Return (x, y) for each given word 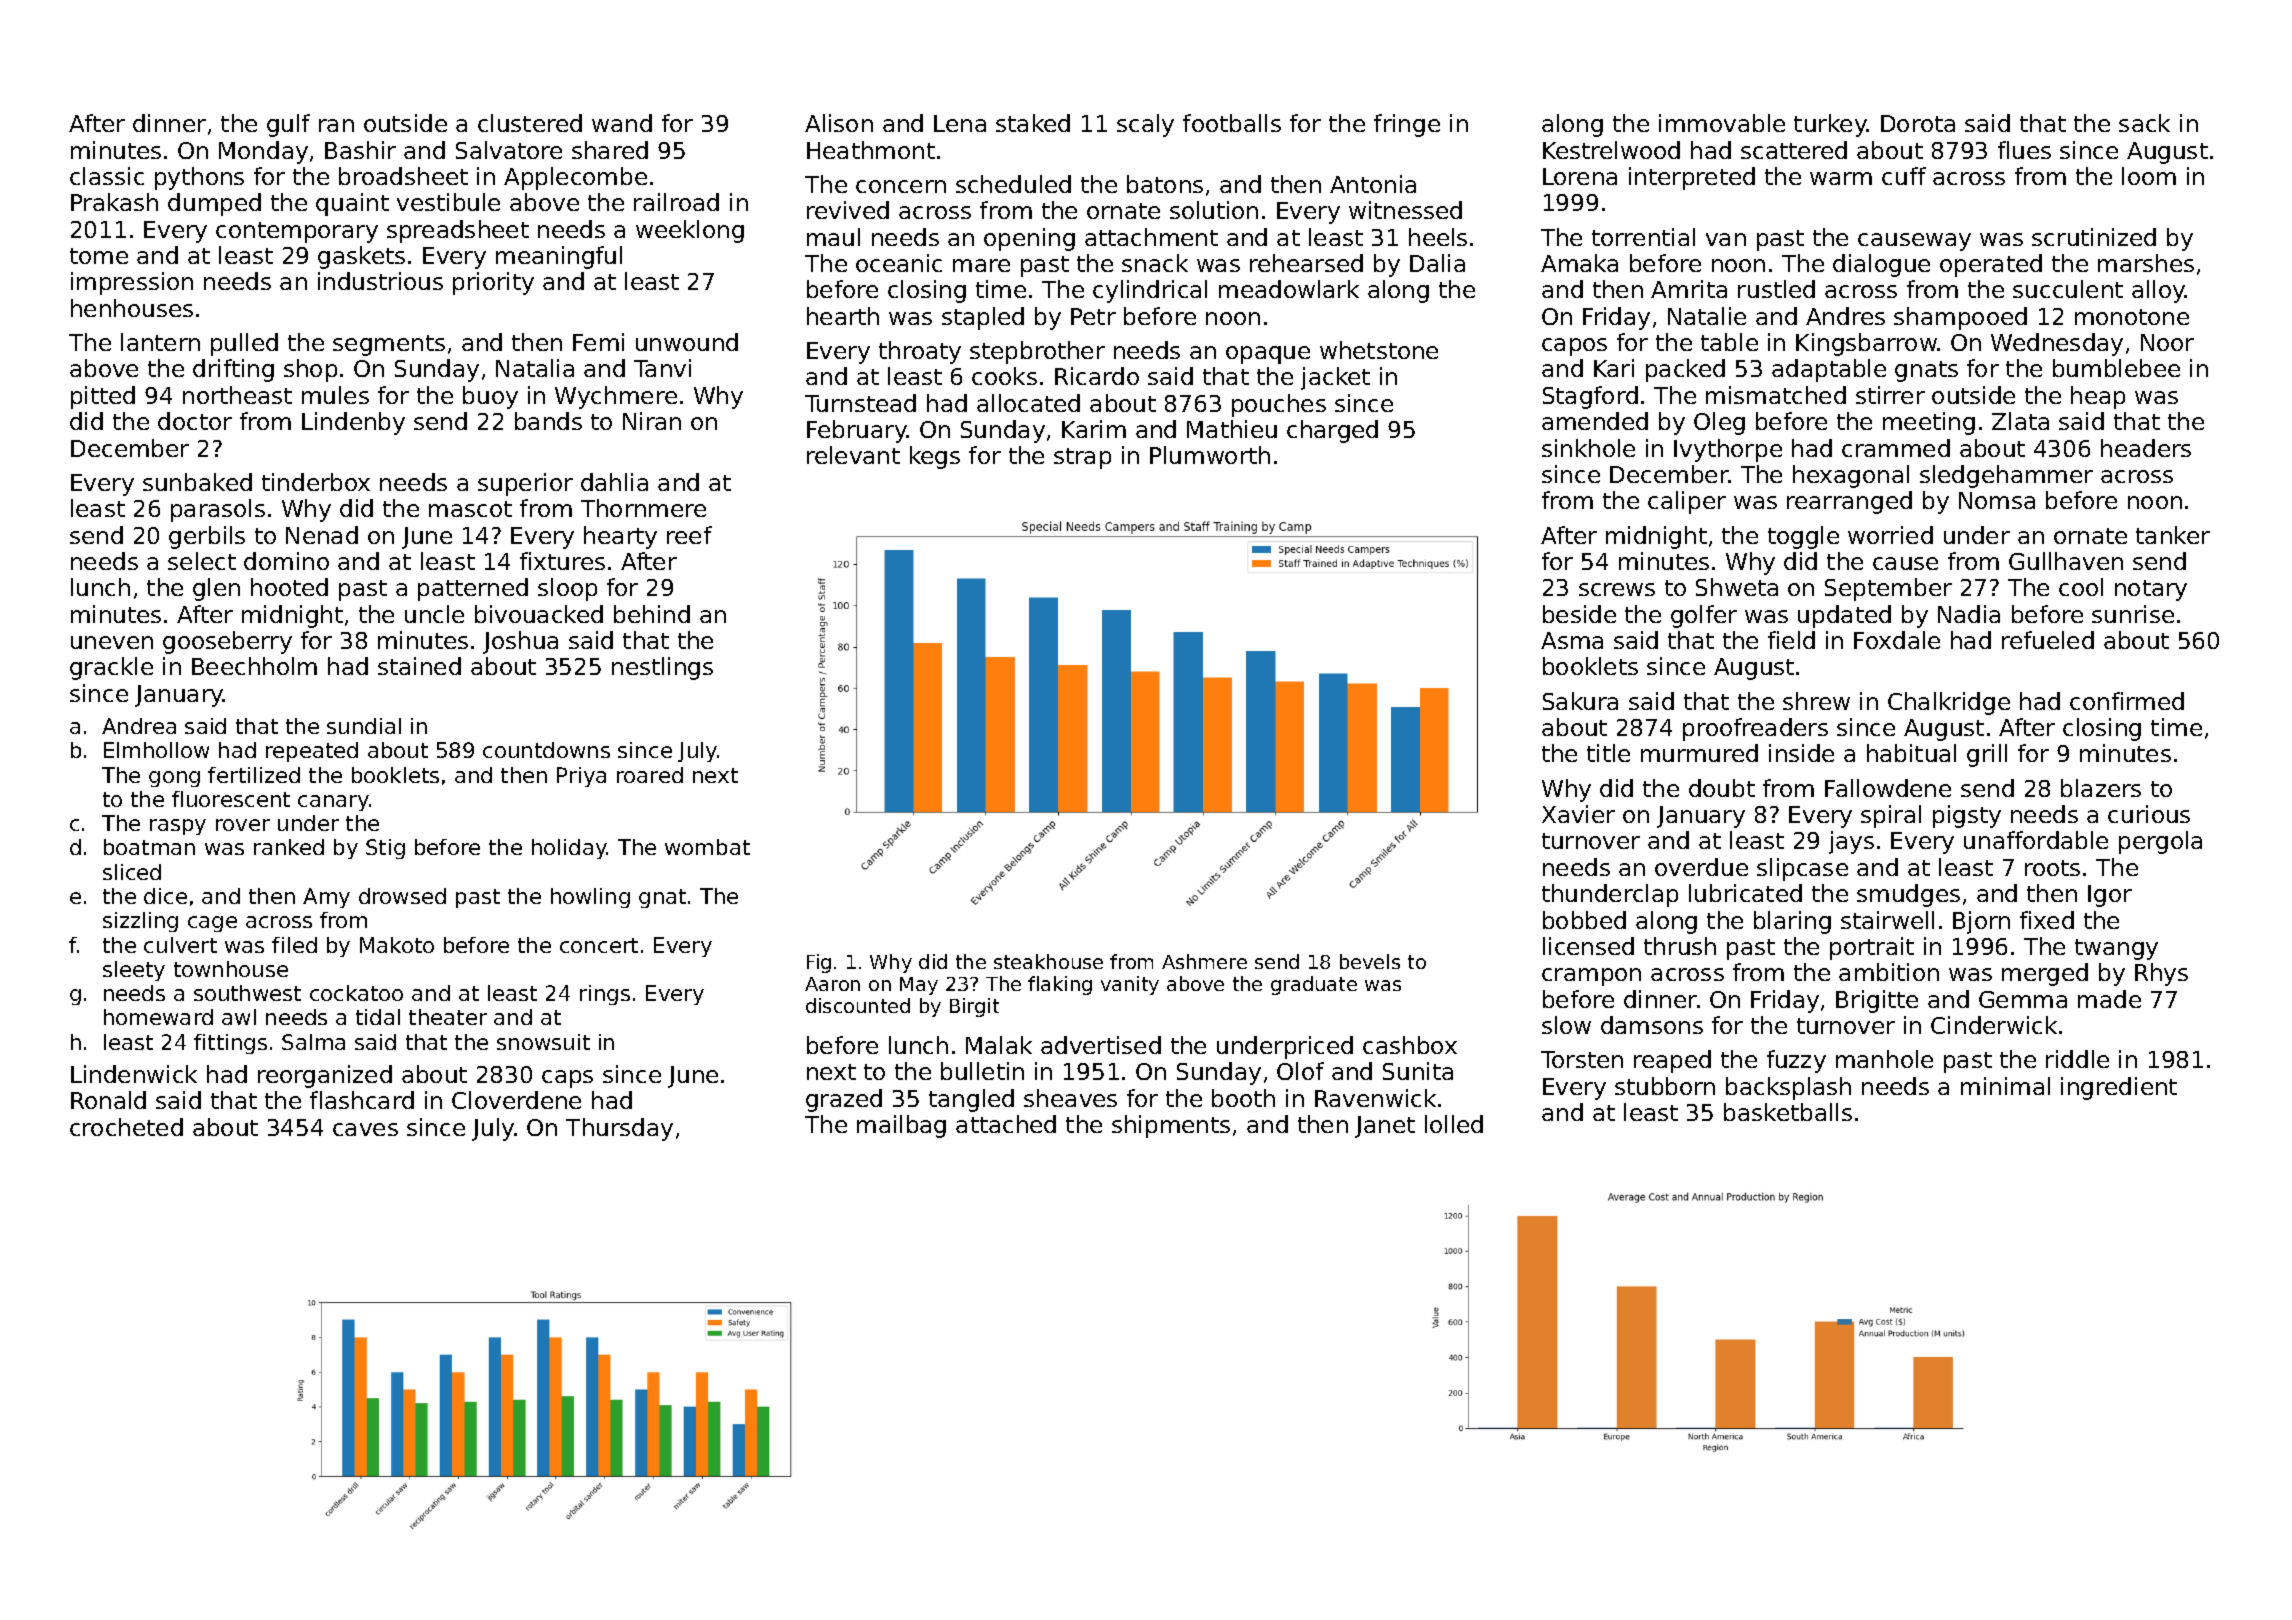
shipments (1171, 1126)
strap (1082, 458)
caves (365, 1129)
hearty (620, 537)
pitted (103, 397)
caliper (1687, 502)
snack (1155, 263)
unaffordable (2036, 840)
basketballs (1788, 1112)
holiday (569, 849)
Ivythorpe (1728, 450)
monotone (2132, 317)
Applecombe (575, 178)
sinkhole (1588, 448)
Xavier (1578, 814)
